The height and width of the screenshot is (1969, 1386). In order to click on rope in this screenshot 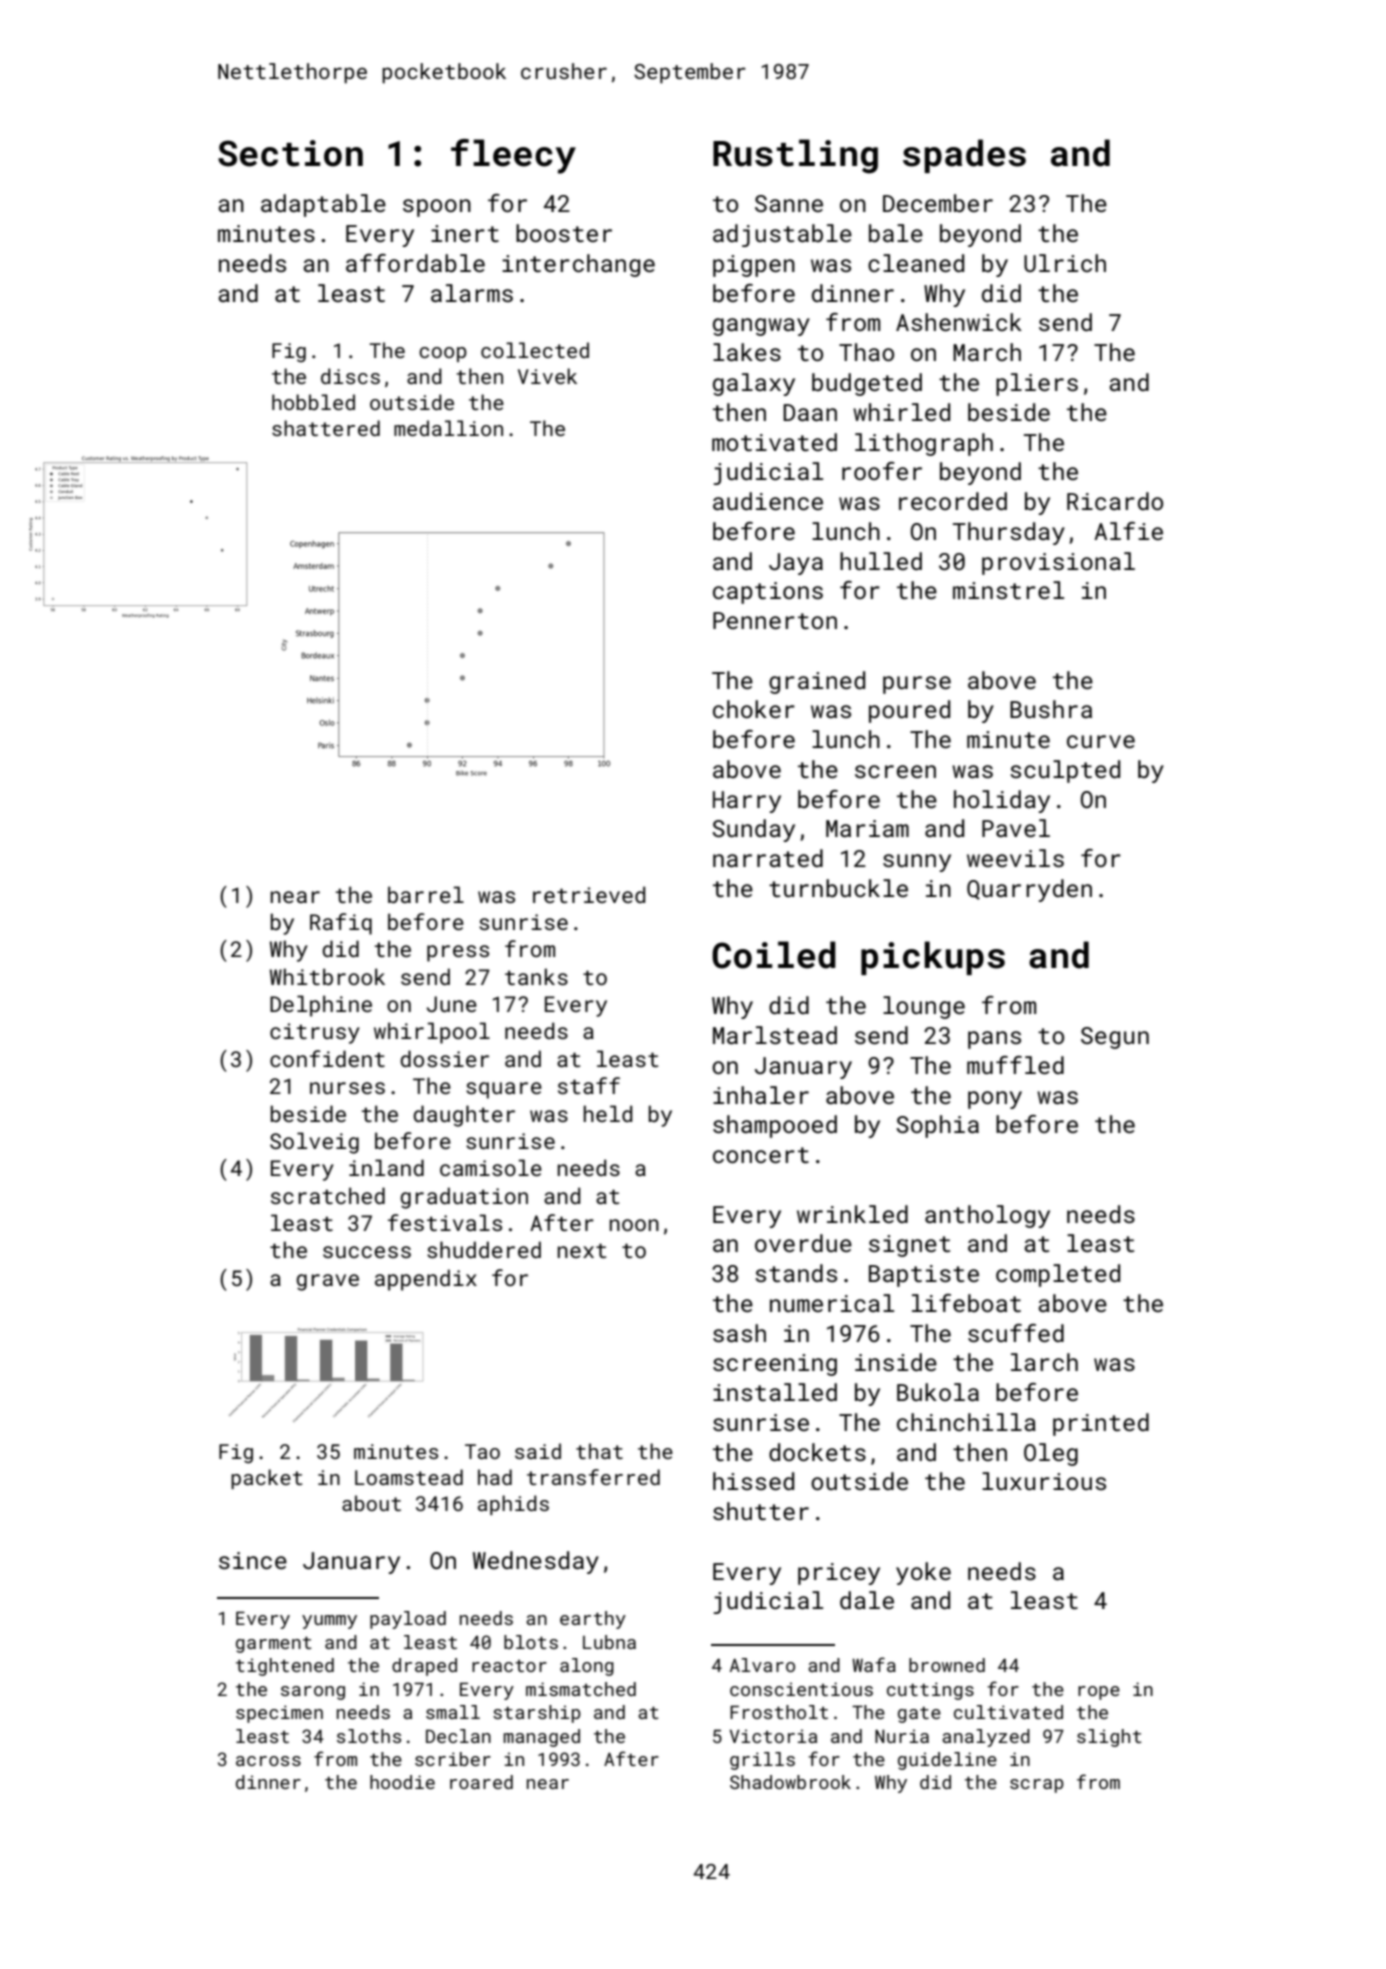, I will do `click(1099, 1693)`.
